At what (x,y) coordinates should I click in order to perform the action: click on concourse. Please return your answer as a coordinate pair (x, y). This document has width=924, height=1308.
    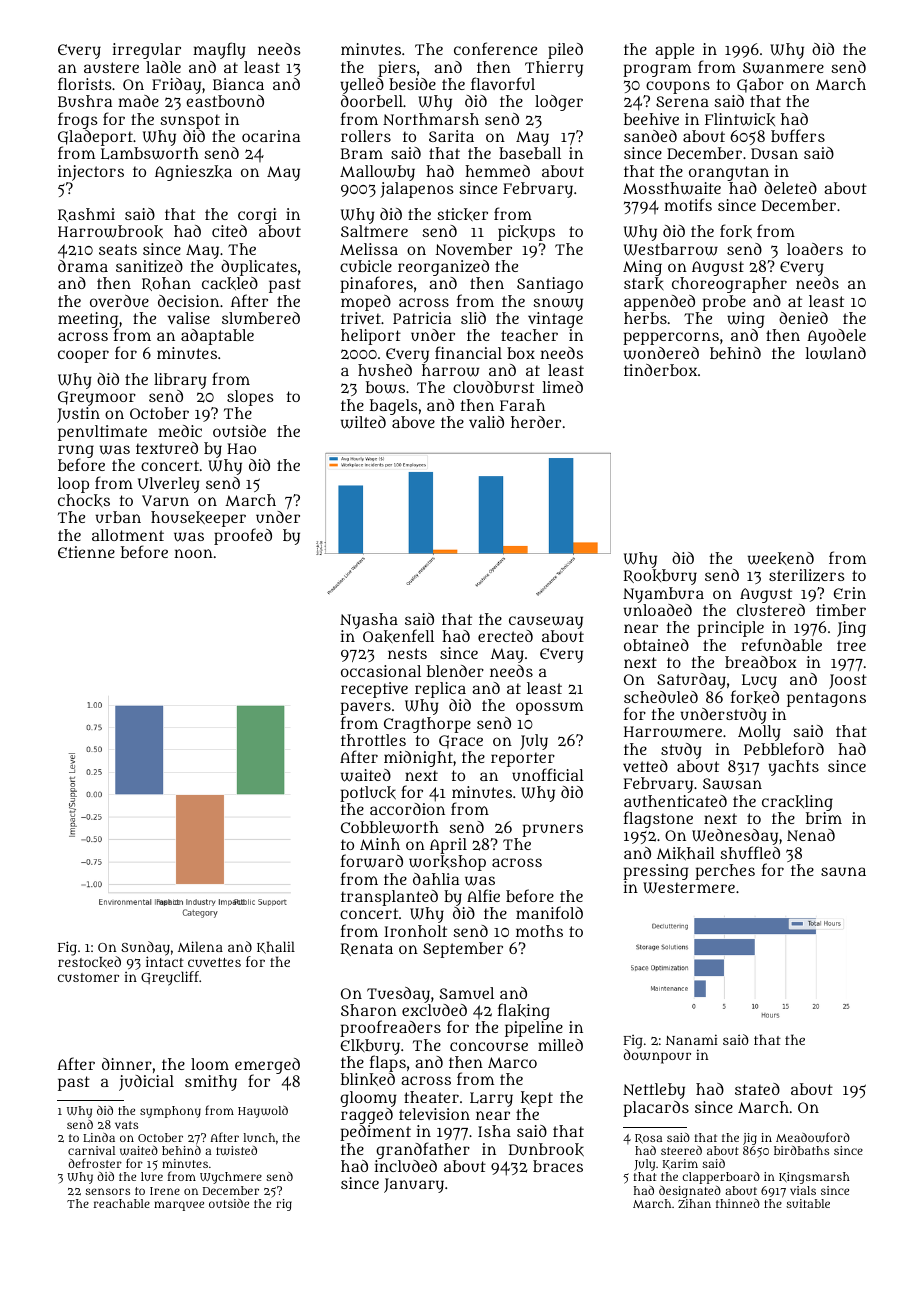
    Looking at the image, I should click on (489, 1046).
